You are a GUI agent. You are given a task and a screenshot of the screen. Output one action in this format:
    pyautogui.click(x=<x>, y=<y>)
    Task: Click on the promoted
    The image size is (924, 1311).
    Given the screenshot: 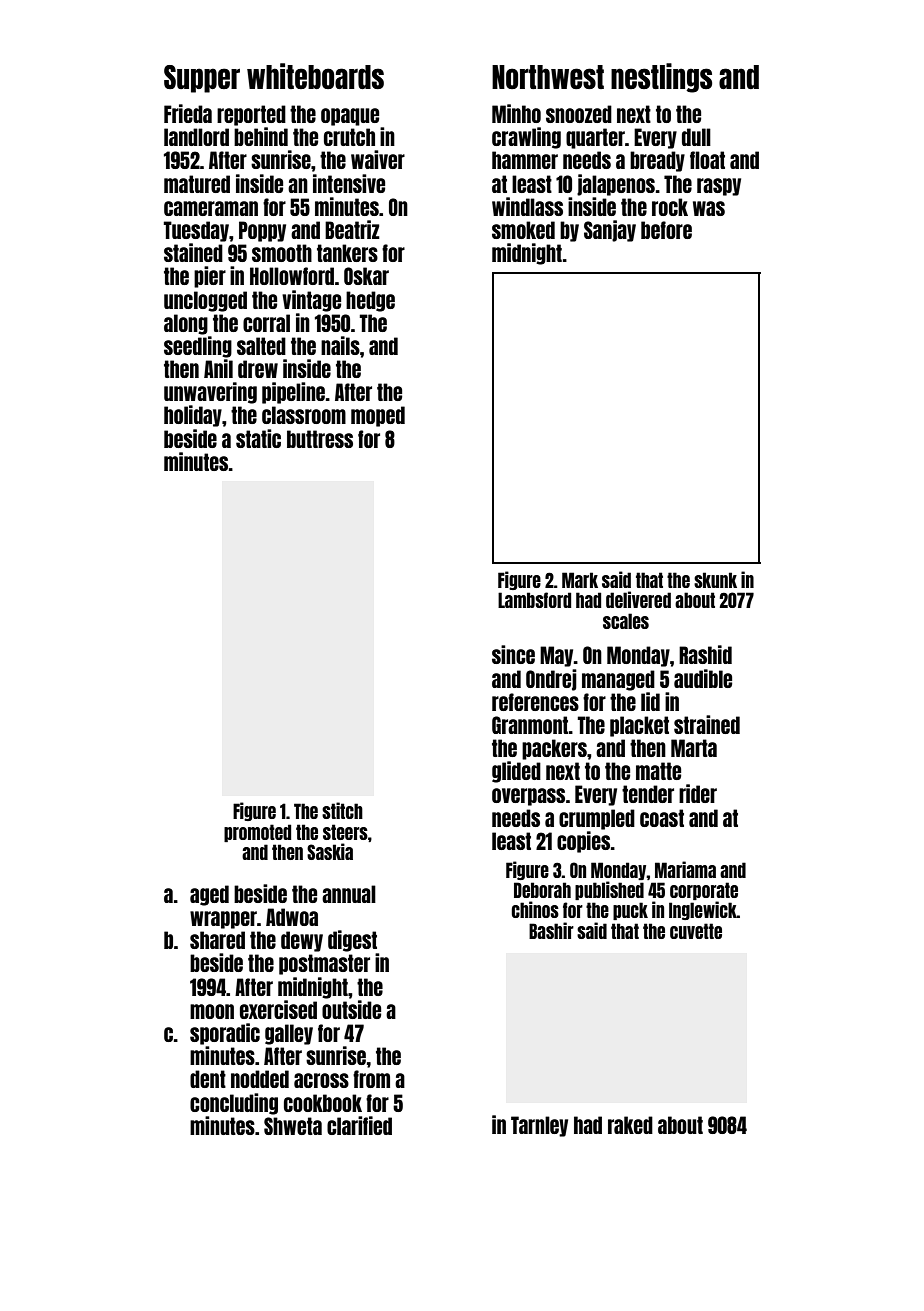 What is the action you would take?
    pyautogui.click(x=257, y=833)
